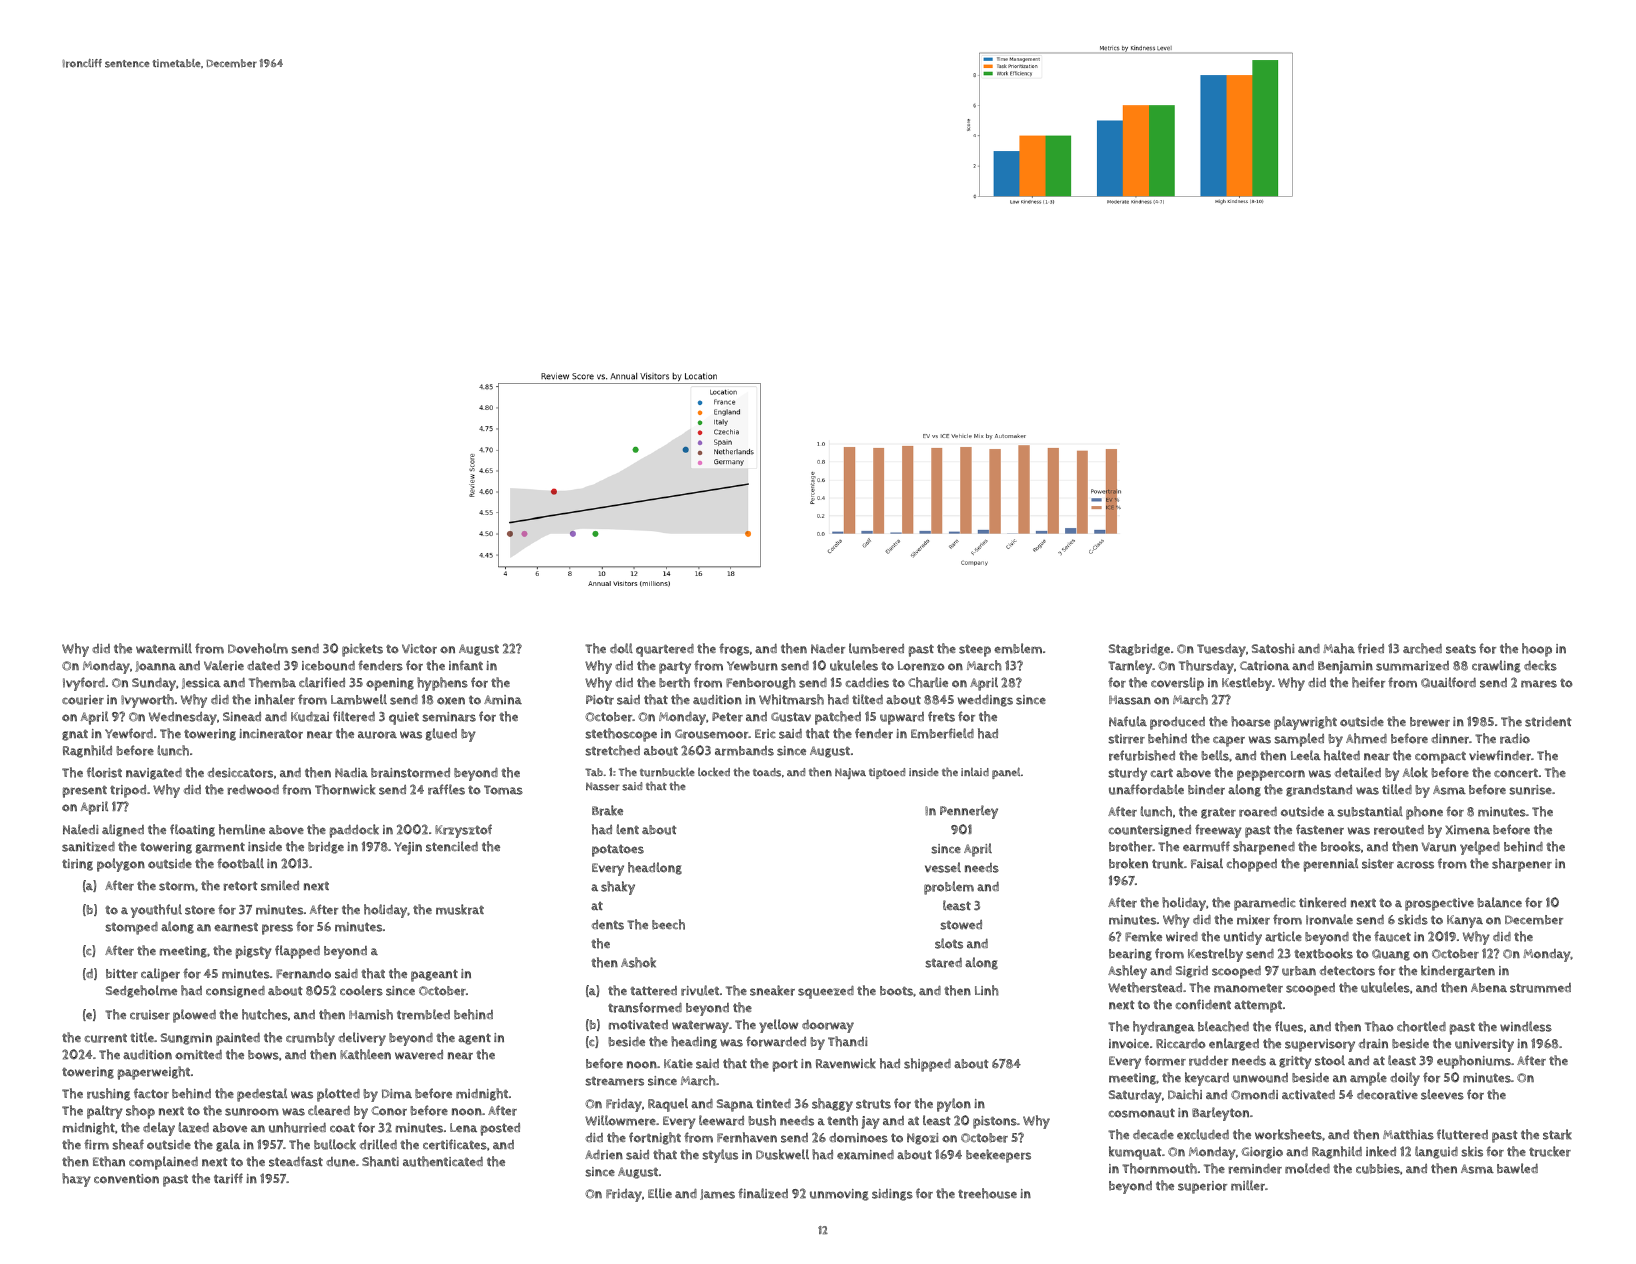 This image has height=1264, width=1636. Describe the element at coordinates (419, 649) in the image. I see `Victor` at that location.
